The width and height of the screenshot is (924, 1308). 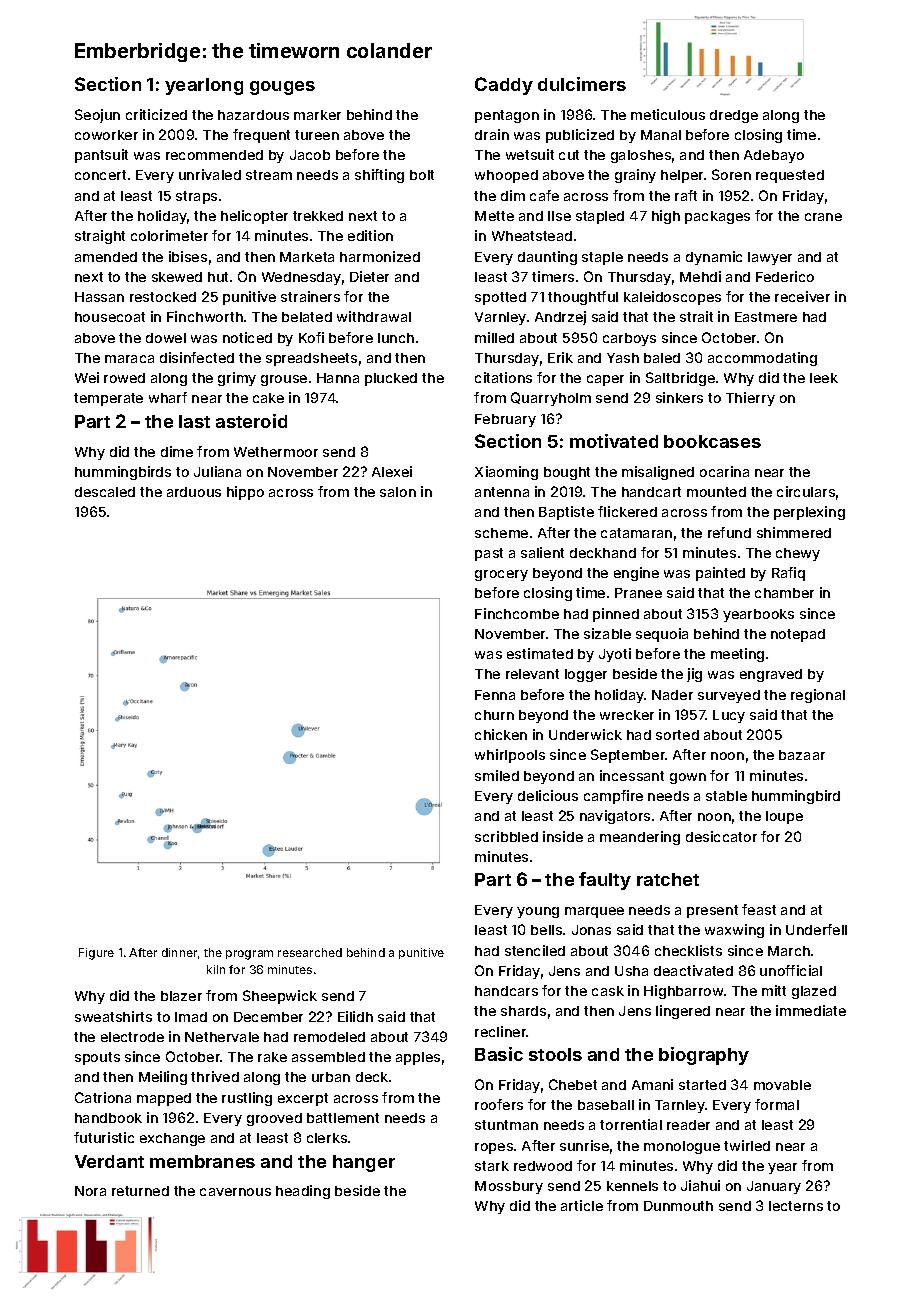 I want to click on accommodating, so click(x=762, y=359).
